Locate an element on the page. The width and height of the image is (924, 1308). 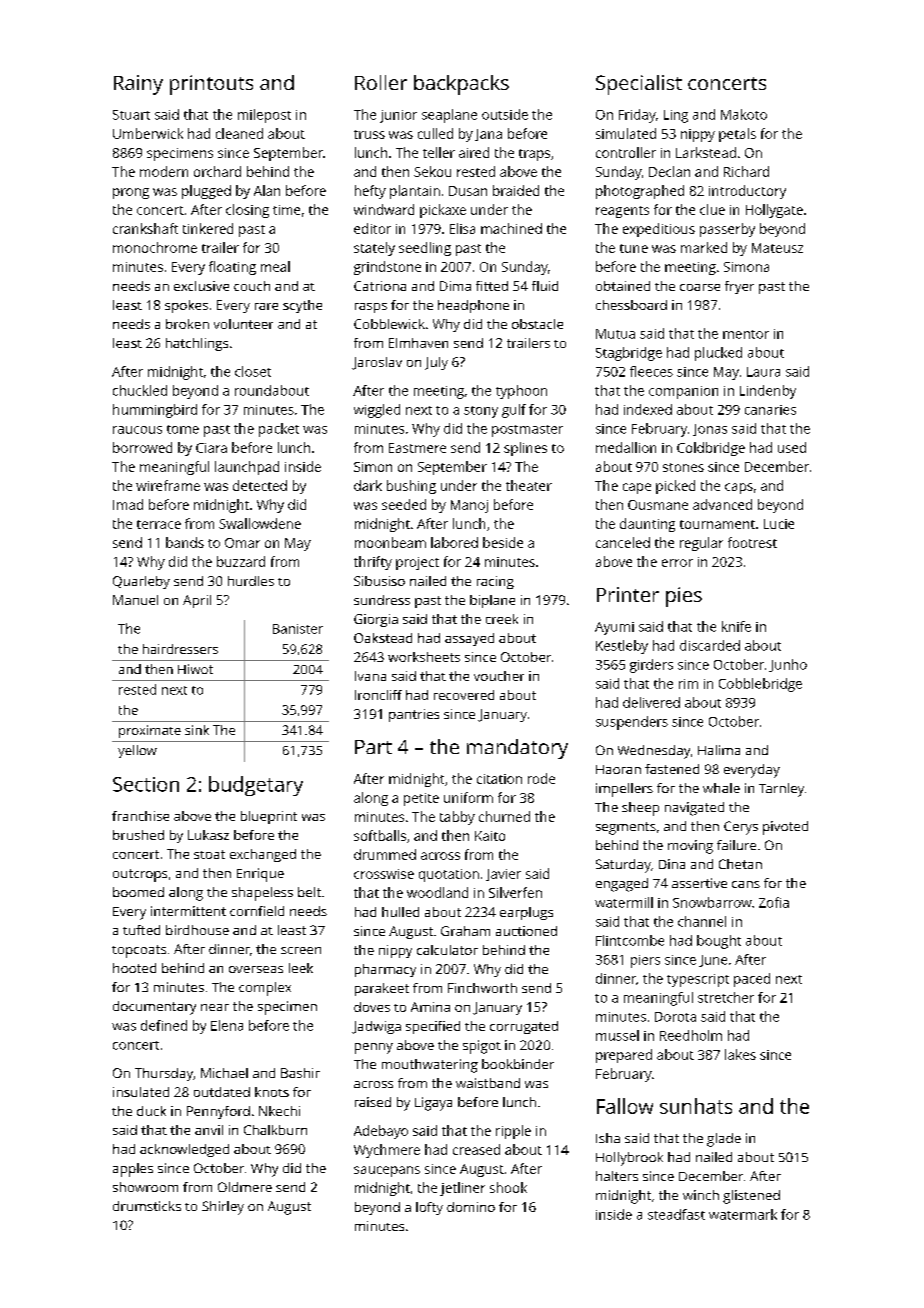
obstacle is located at coordinates (537, 324).
